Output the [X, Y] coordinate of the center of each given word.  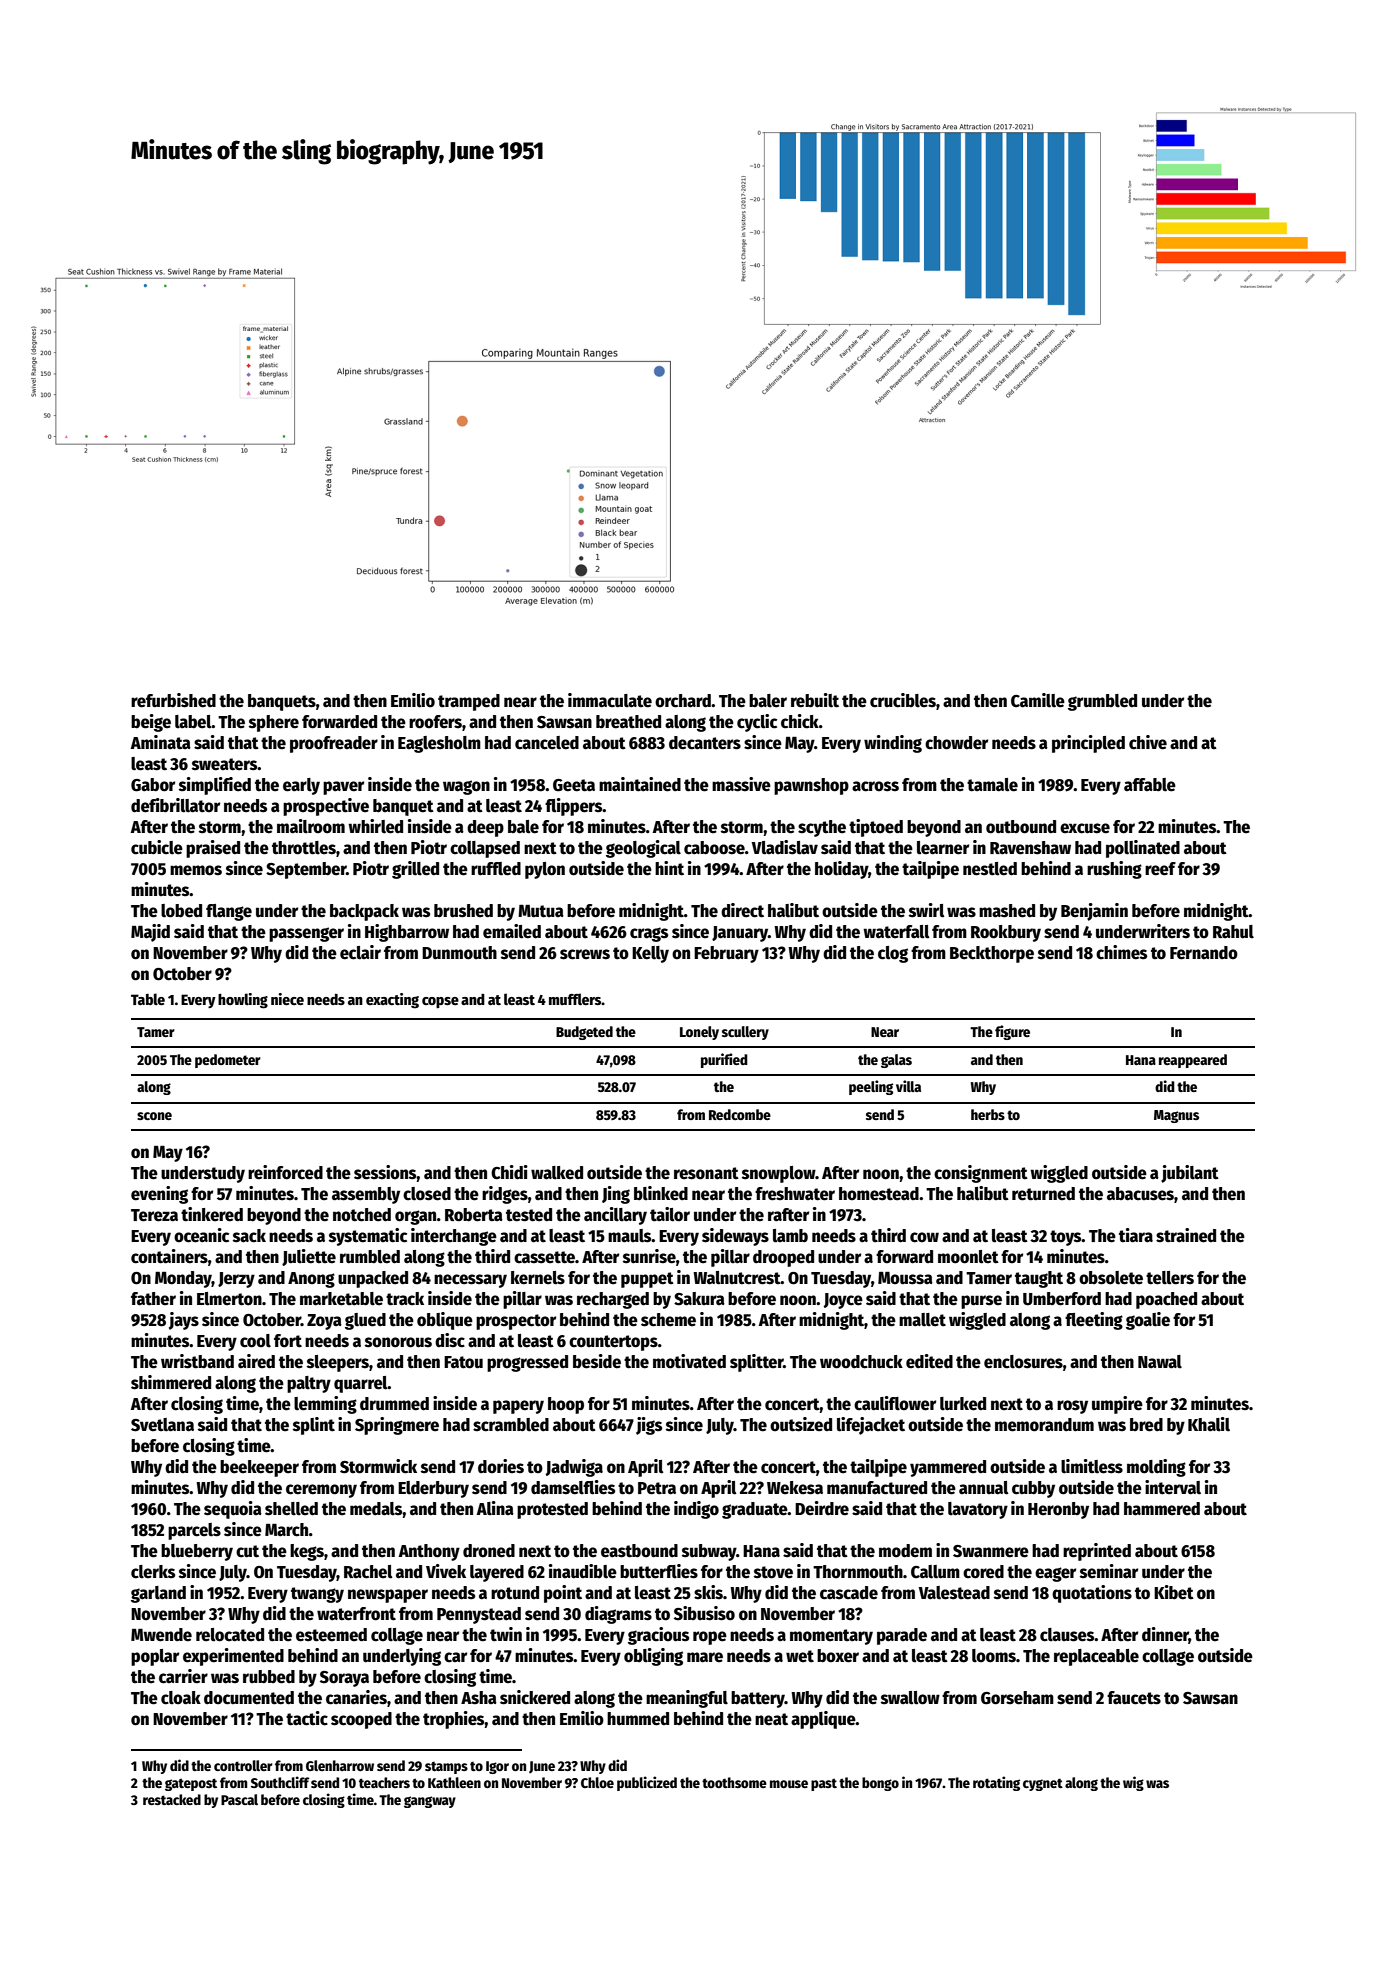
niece [287, 999]
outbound [1021, 827]
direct [742, 910]
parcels [194, 1531]
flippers [574, 807]
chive [1148, 742]
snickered [535, 1697]
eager [1055, 1574]
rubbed [269, 1677]
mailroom [311, 826]
